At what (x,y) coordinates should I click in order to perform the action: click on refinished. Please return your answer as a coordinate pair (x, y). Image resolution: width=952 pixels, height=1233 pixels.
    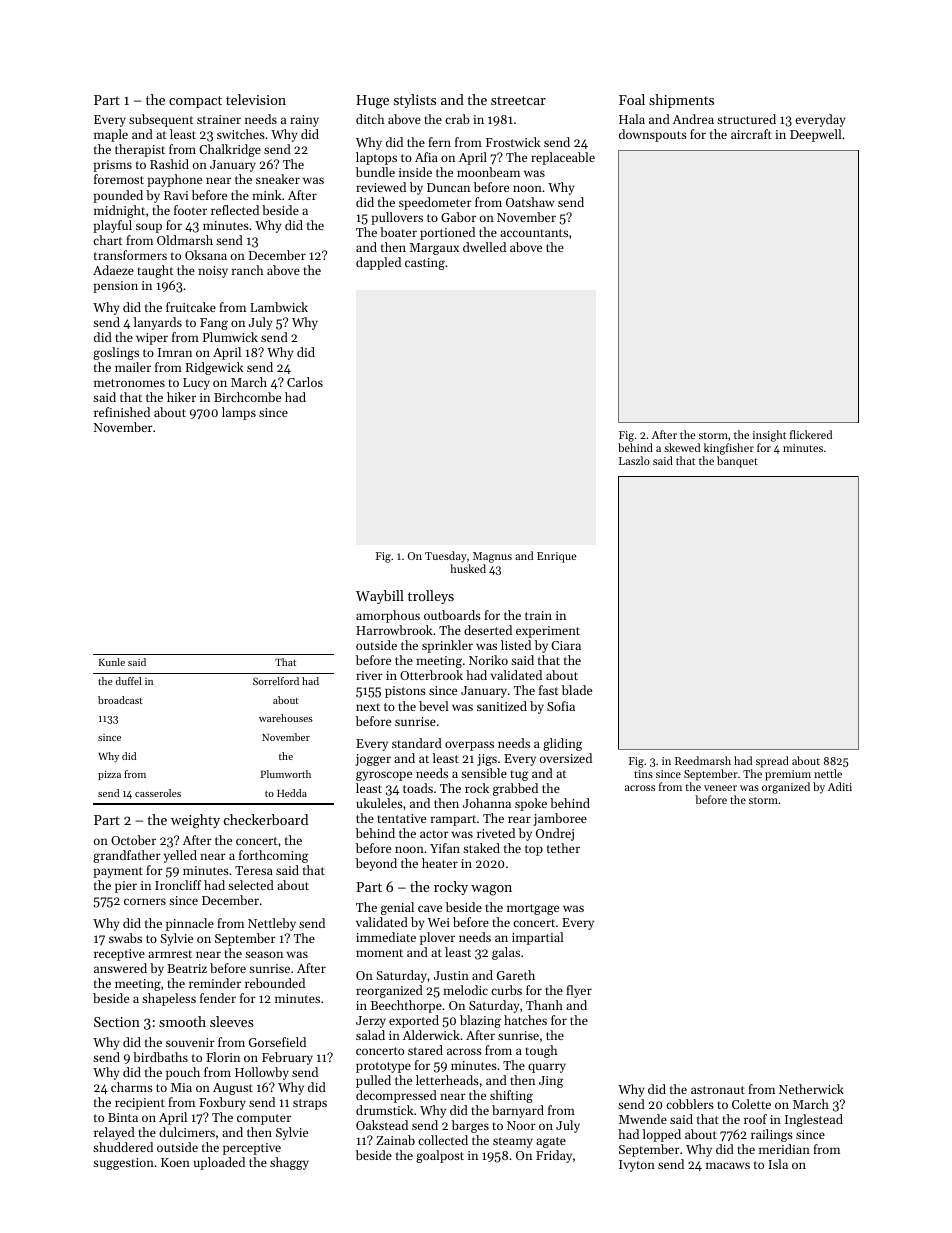
    Looking at the image, I should click on (122, 412).
